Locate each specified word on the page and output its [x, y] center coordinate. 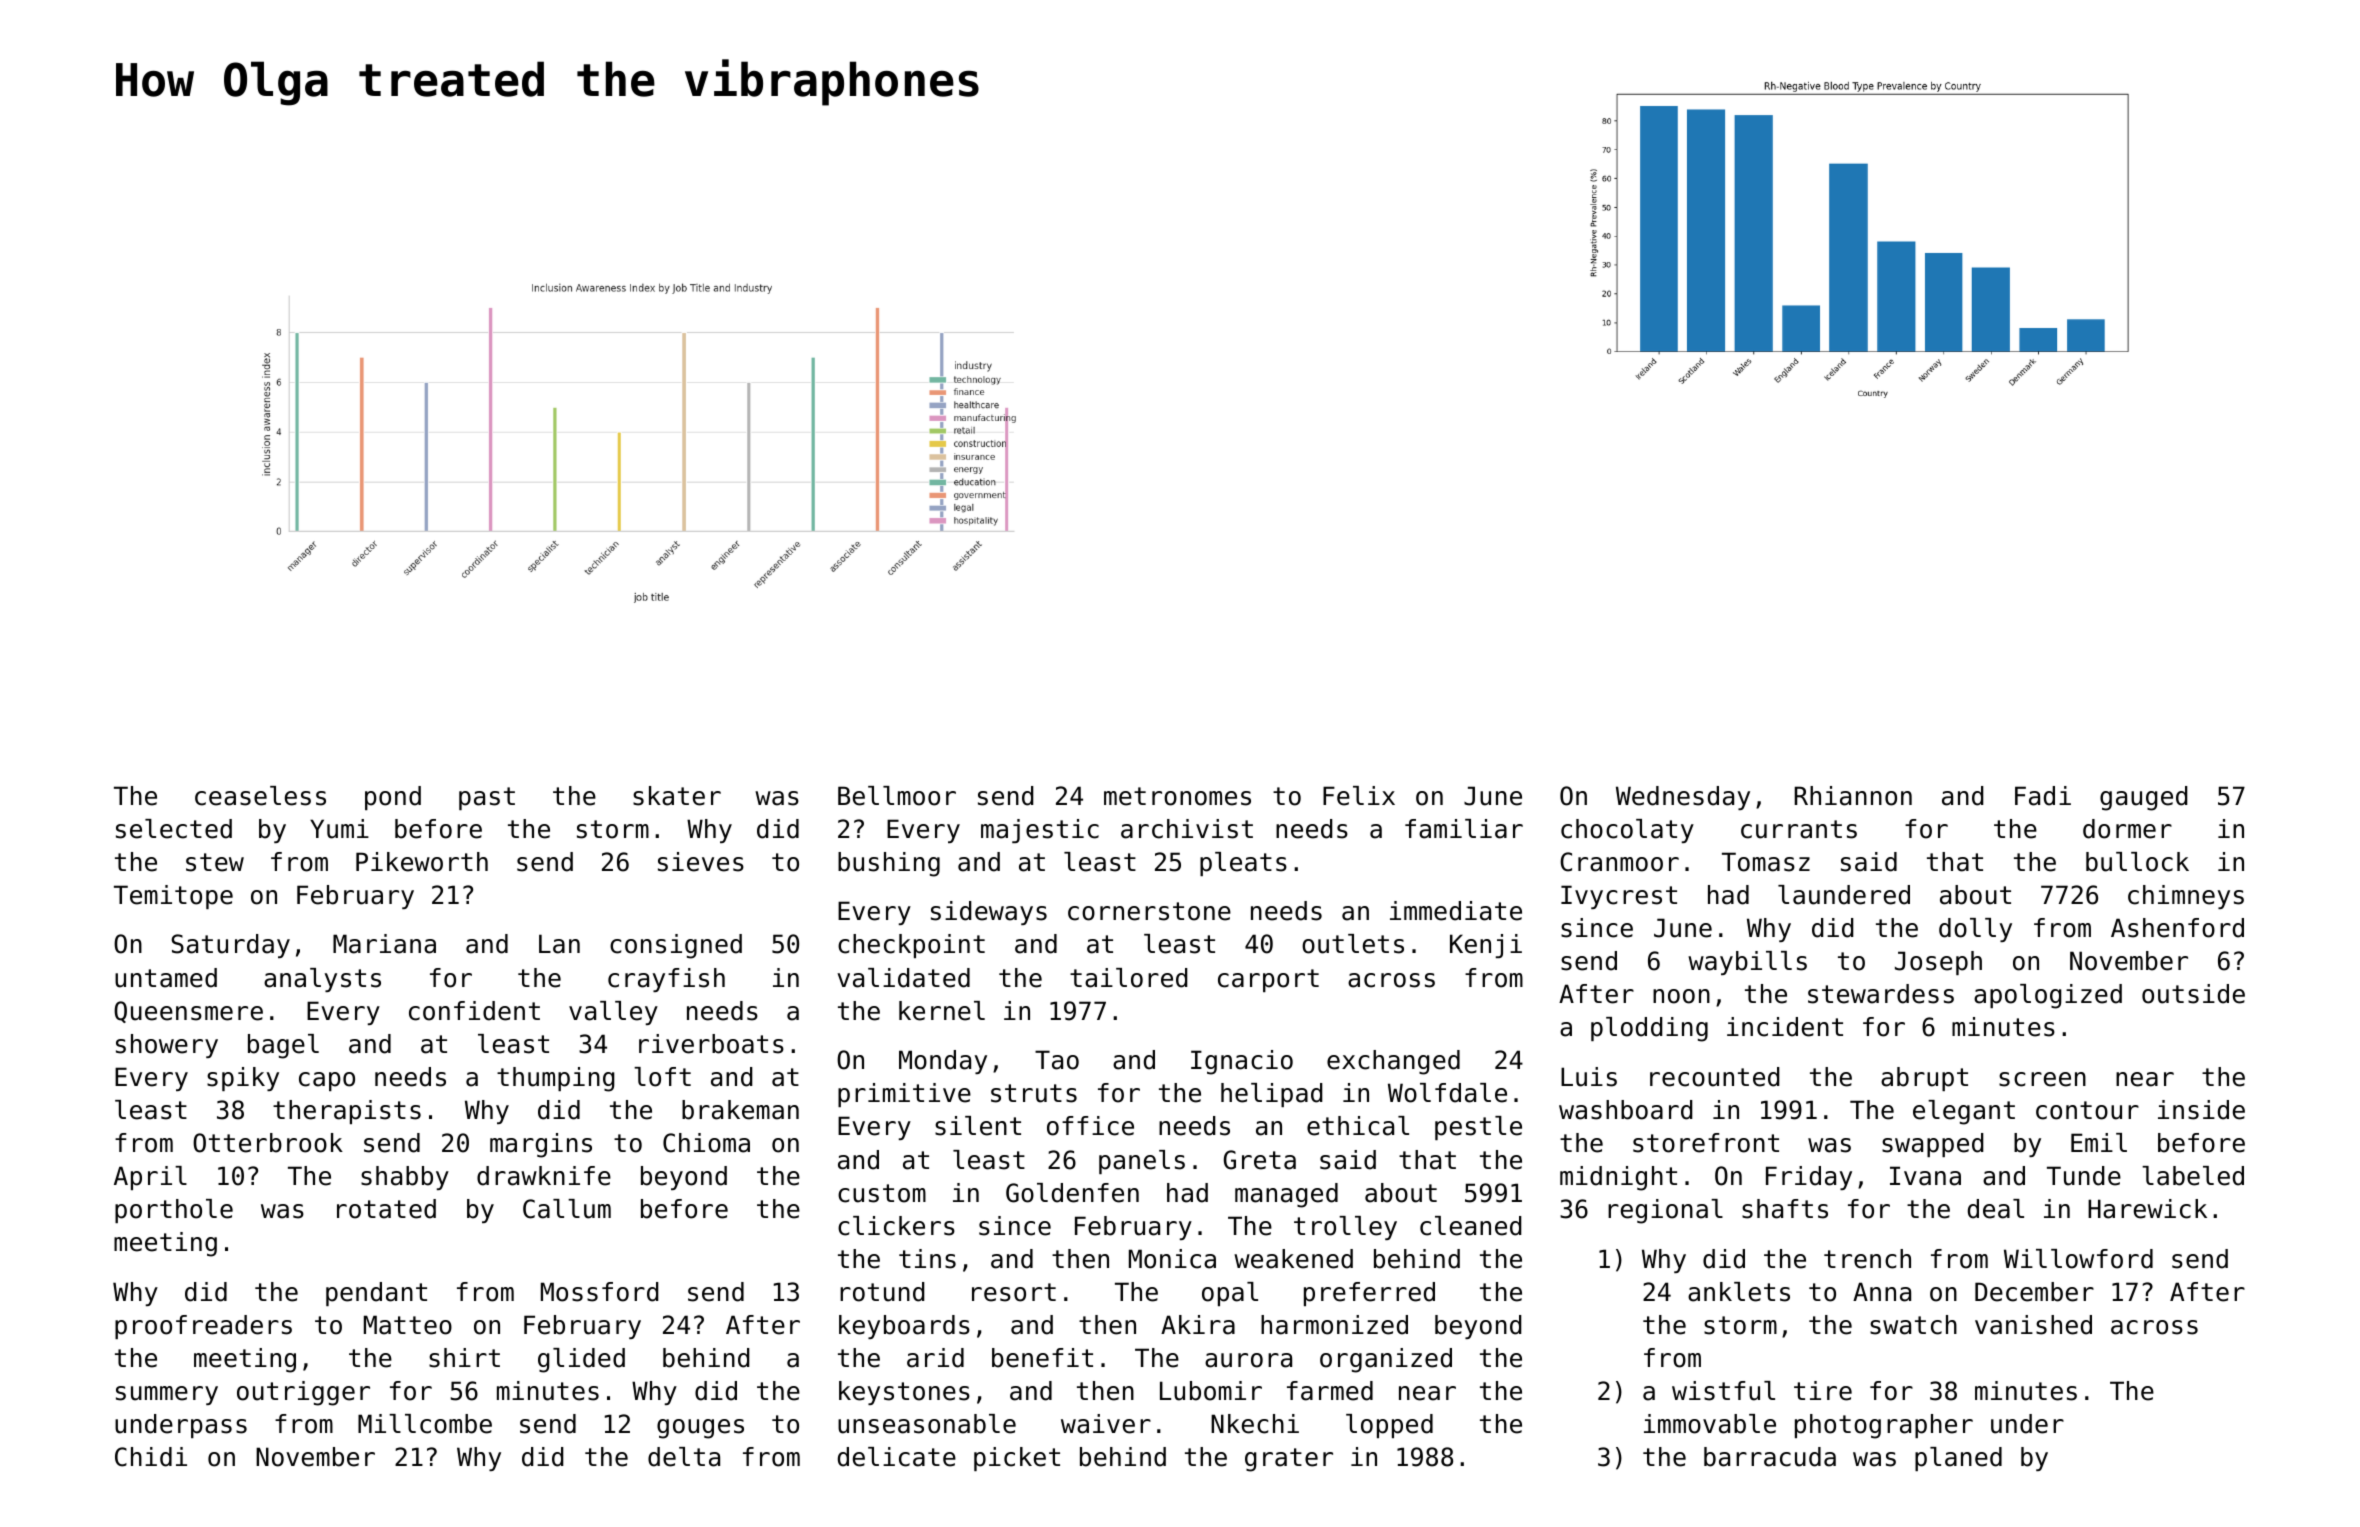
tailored [1129, 978]
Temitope [173, 897]
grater [1289, 1460]
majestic [1040, 831]
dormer [2127, 829]
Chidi [151, 1457]
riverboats [711, 1044]
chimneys [2186, 897]
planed [1958, 1459]
